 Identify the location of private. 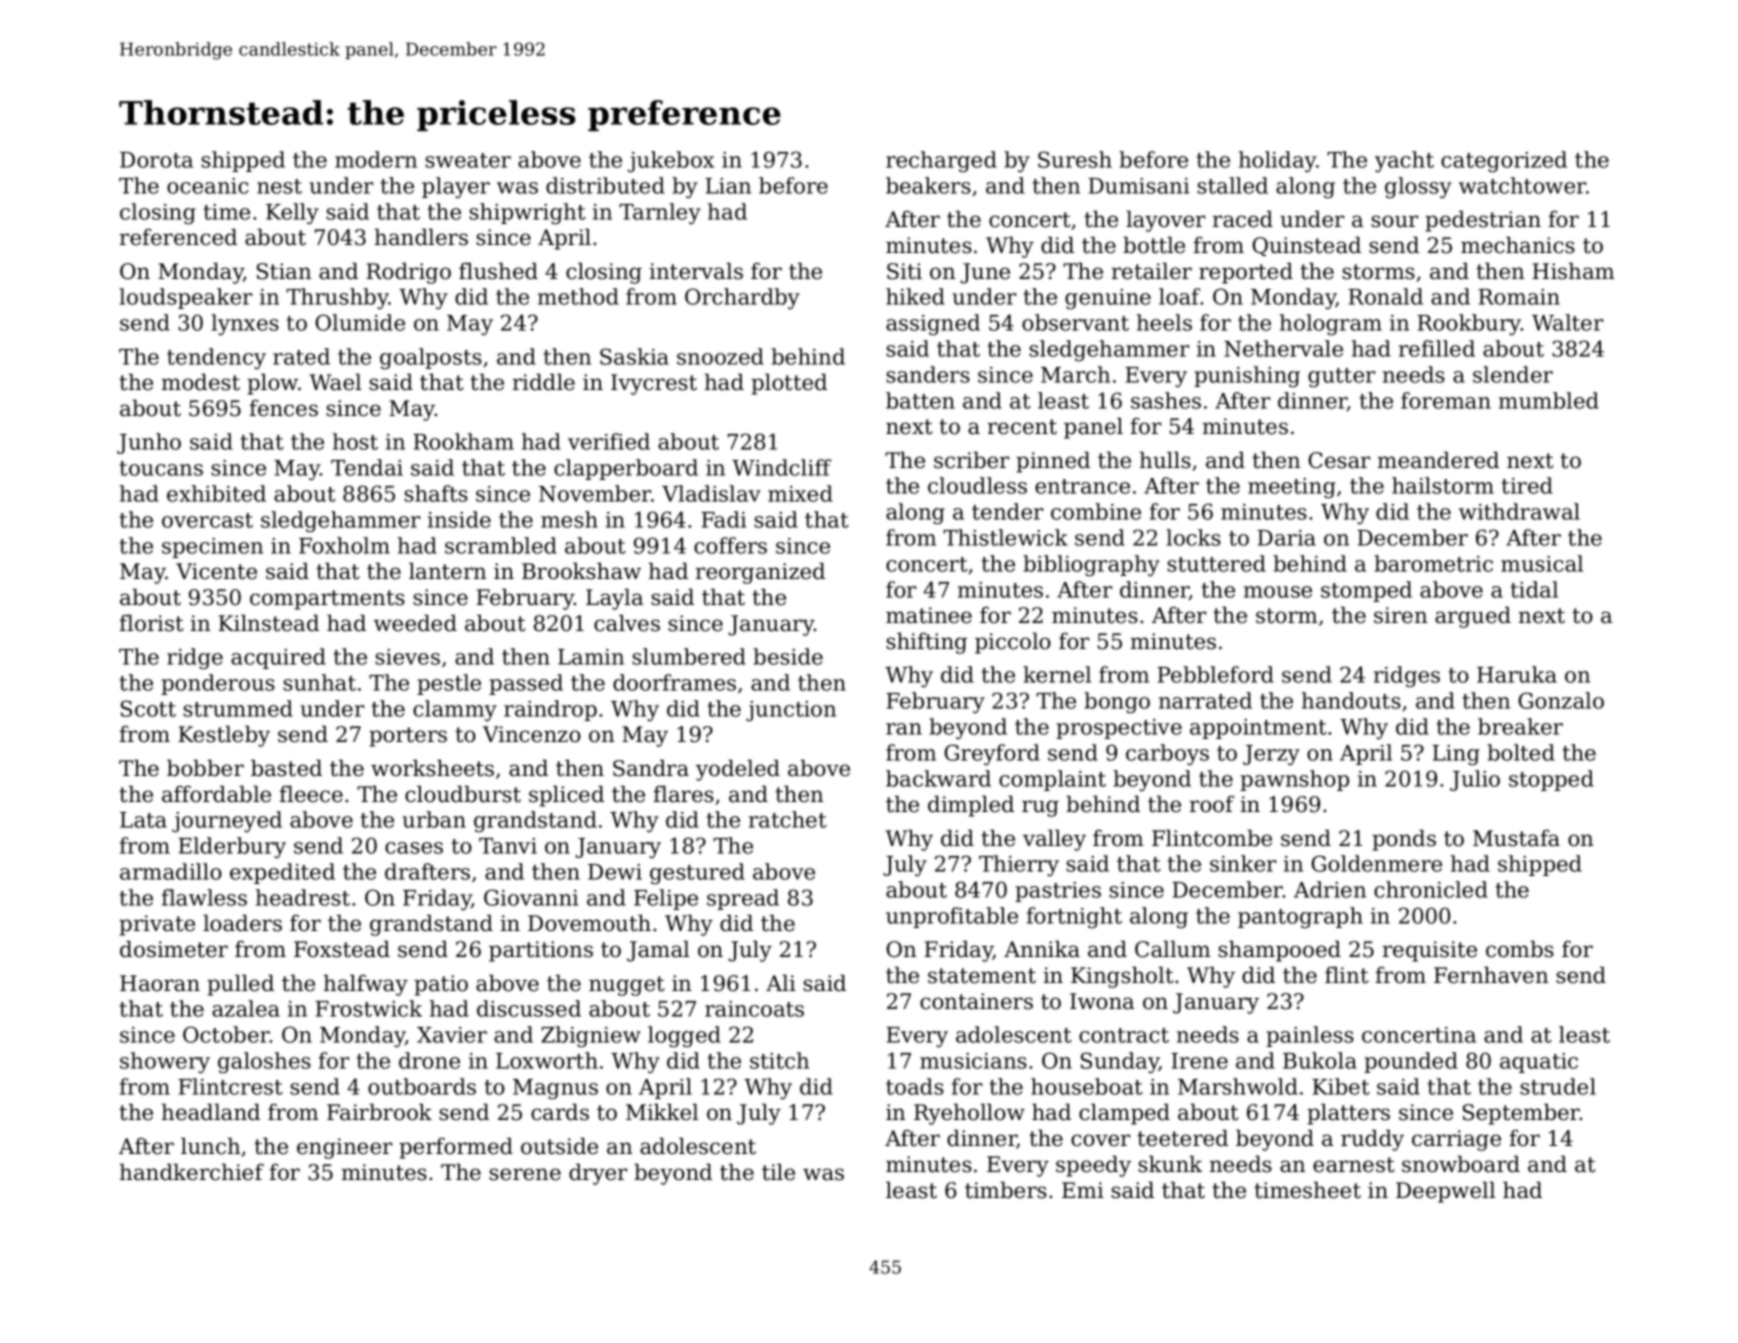
(157, 925).
